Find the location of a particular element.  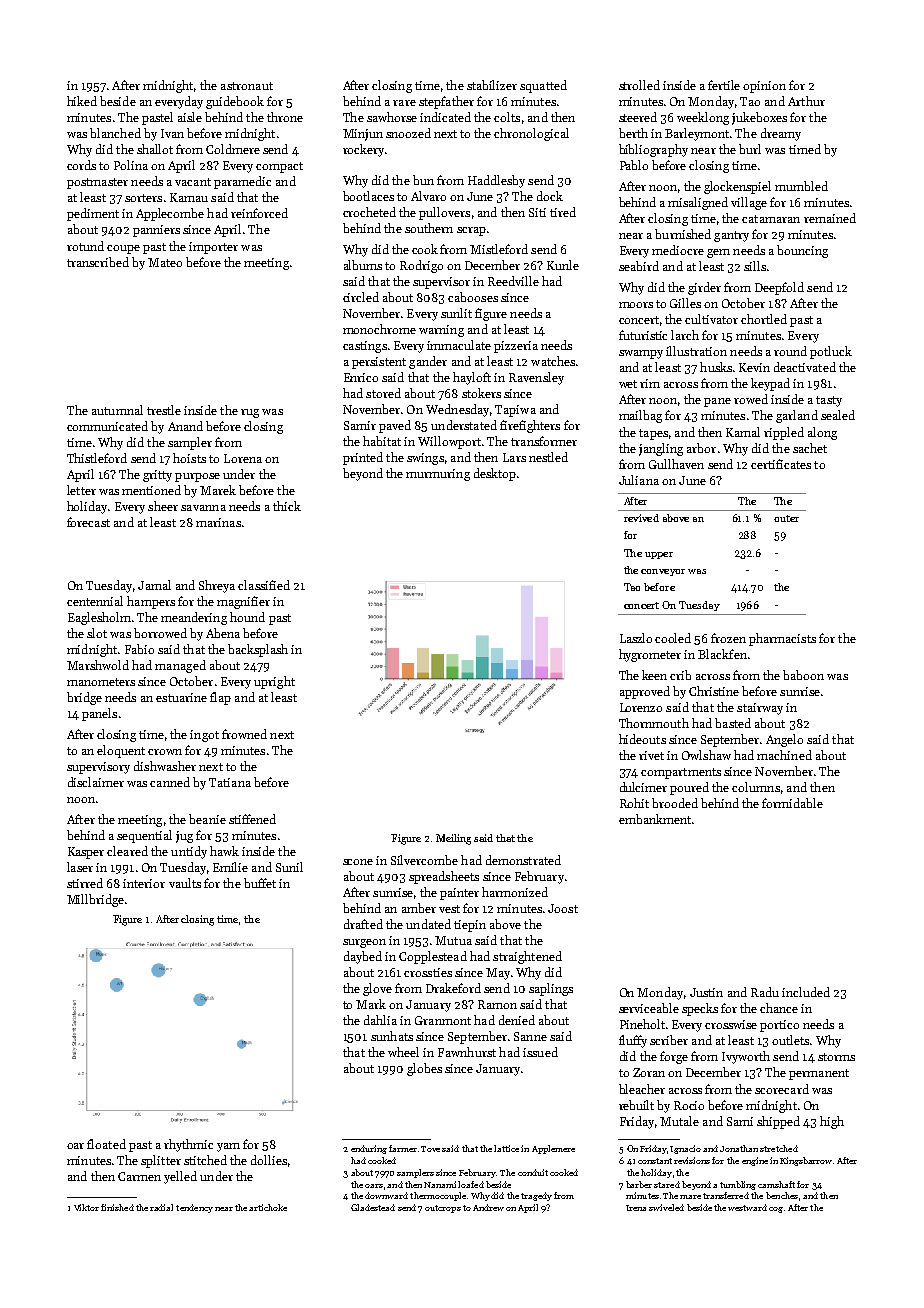

Mistleford is located at coordinates (499, 249).
